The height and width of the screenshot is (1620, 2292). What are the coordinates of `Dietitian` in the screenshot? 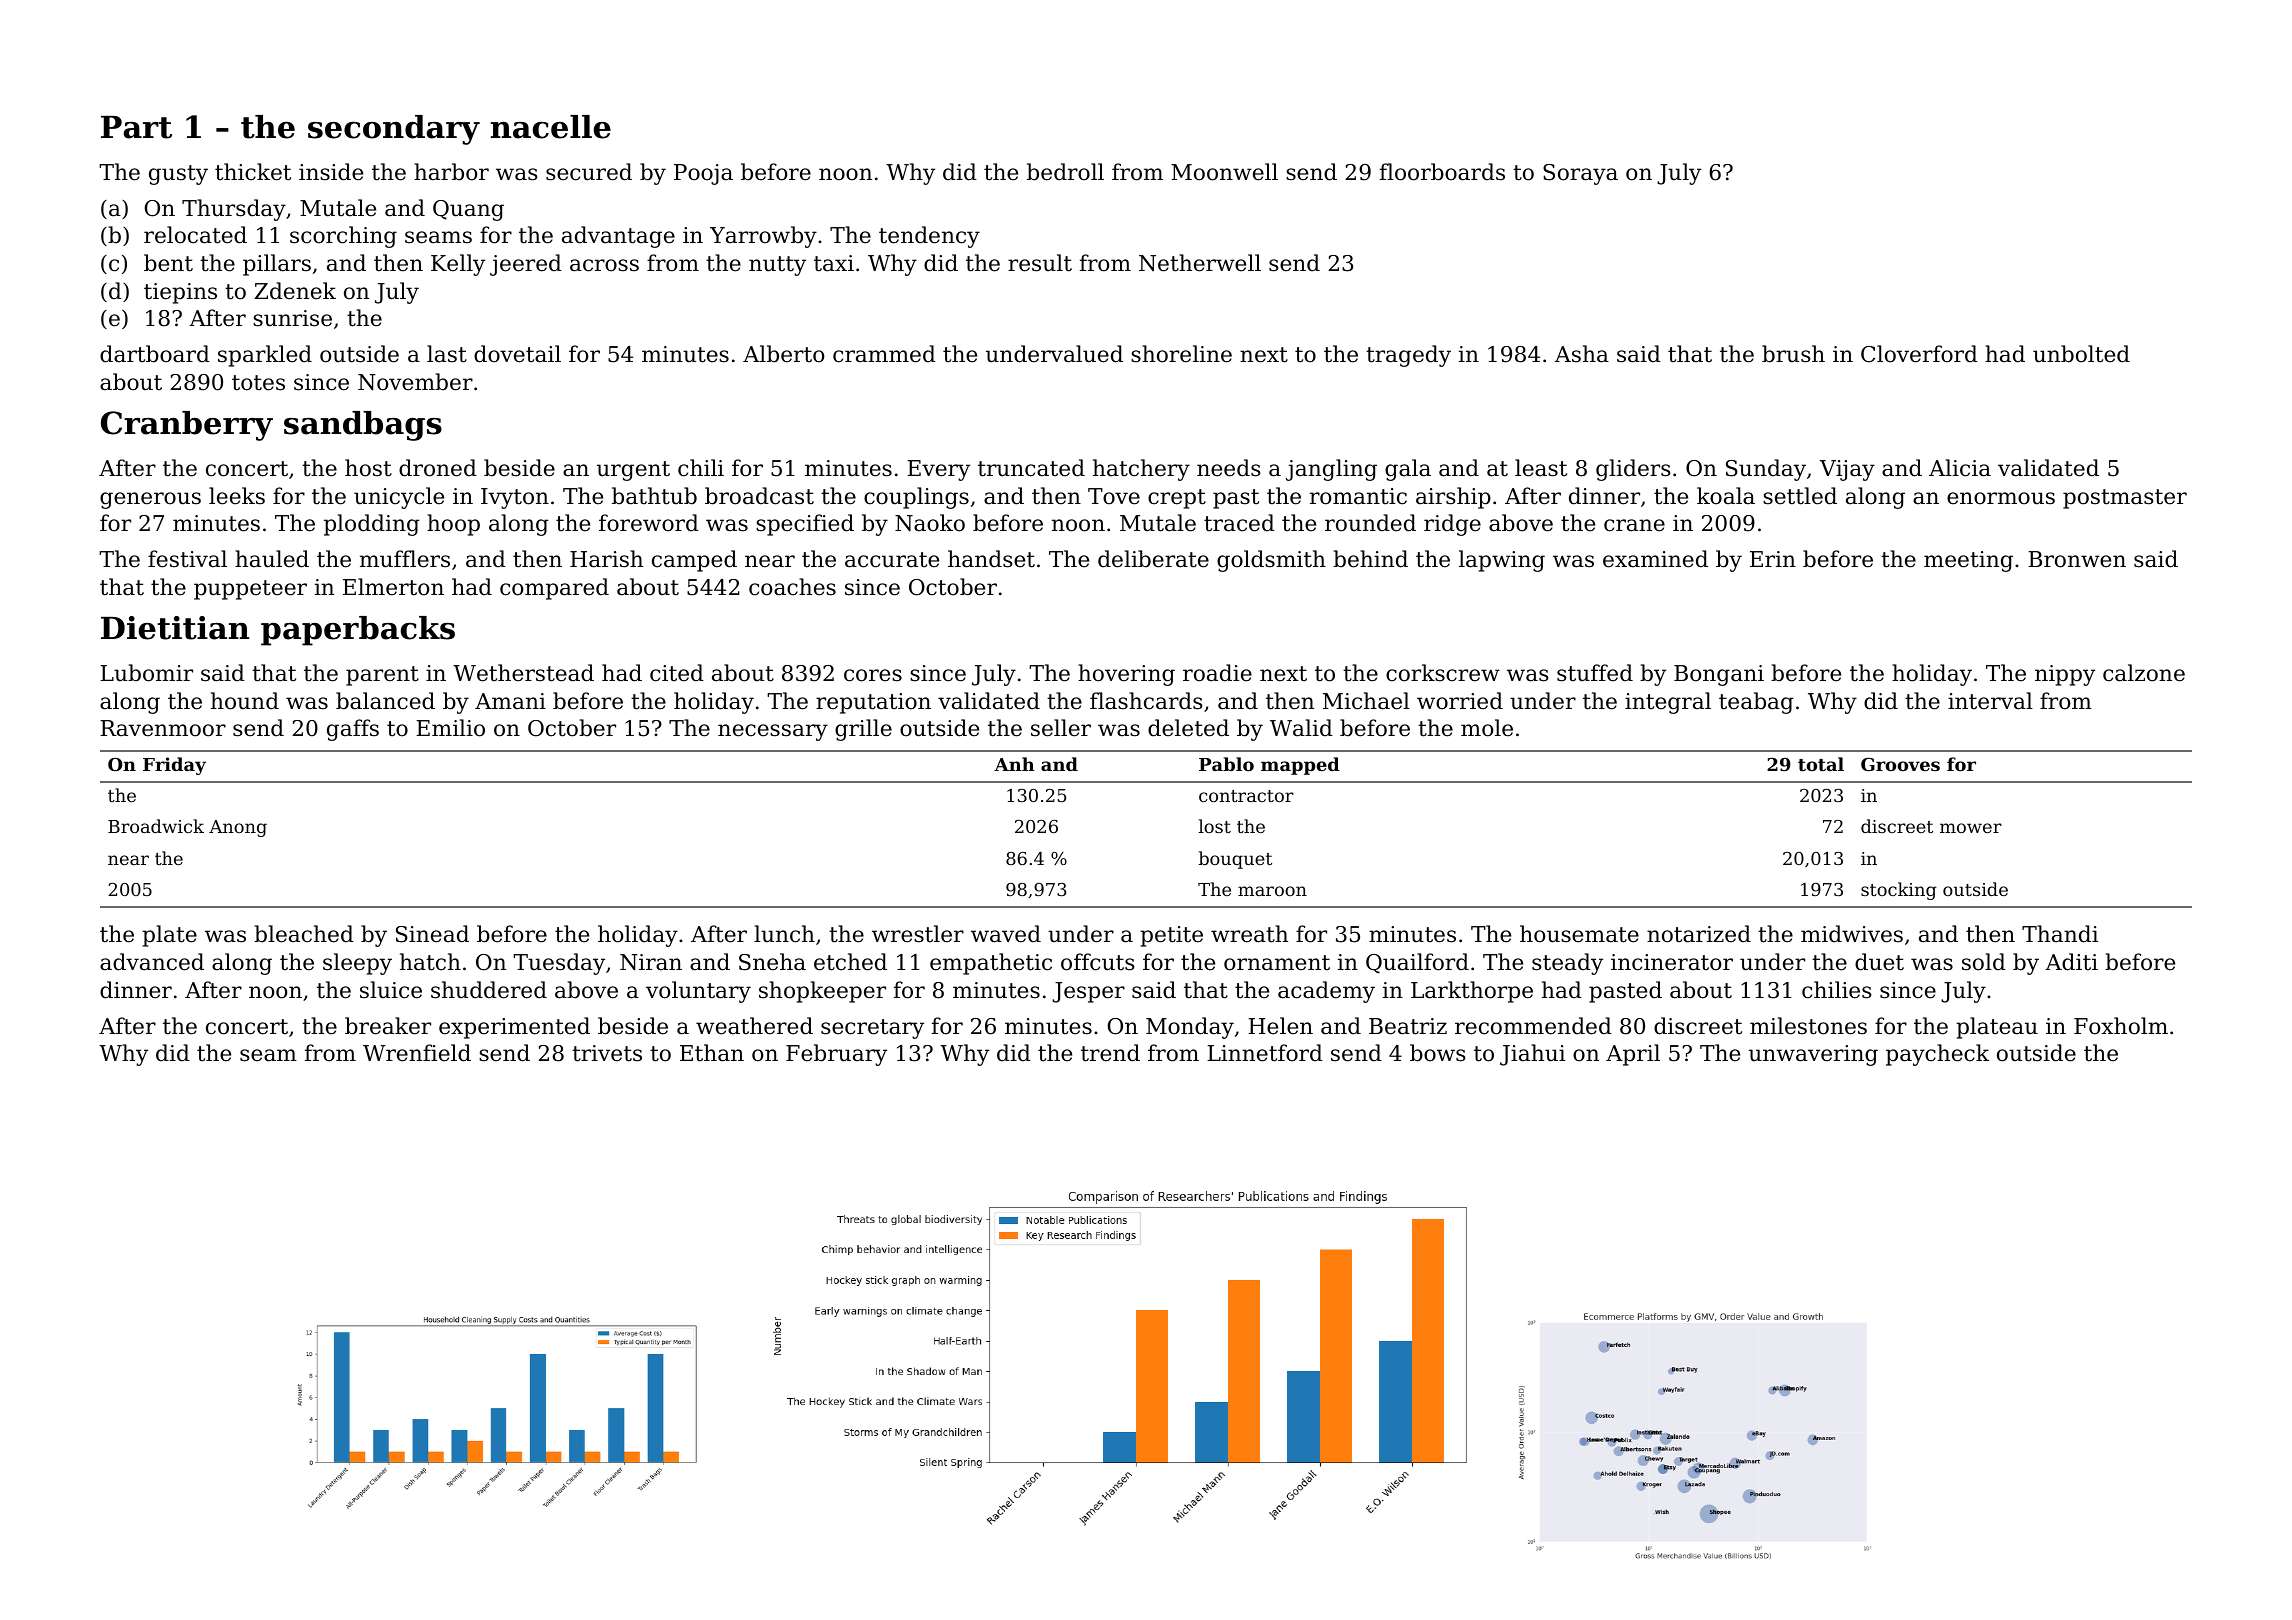 It's located at (175, 628).
